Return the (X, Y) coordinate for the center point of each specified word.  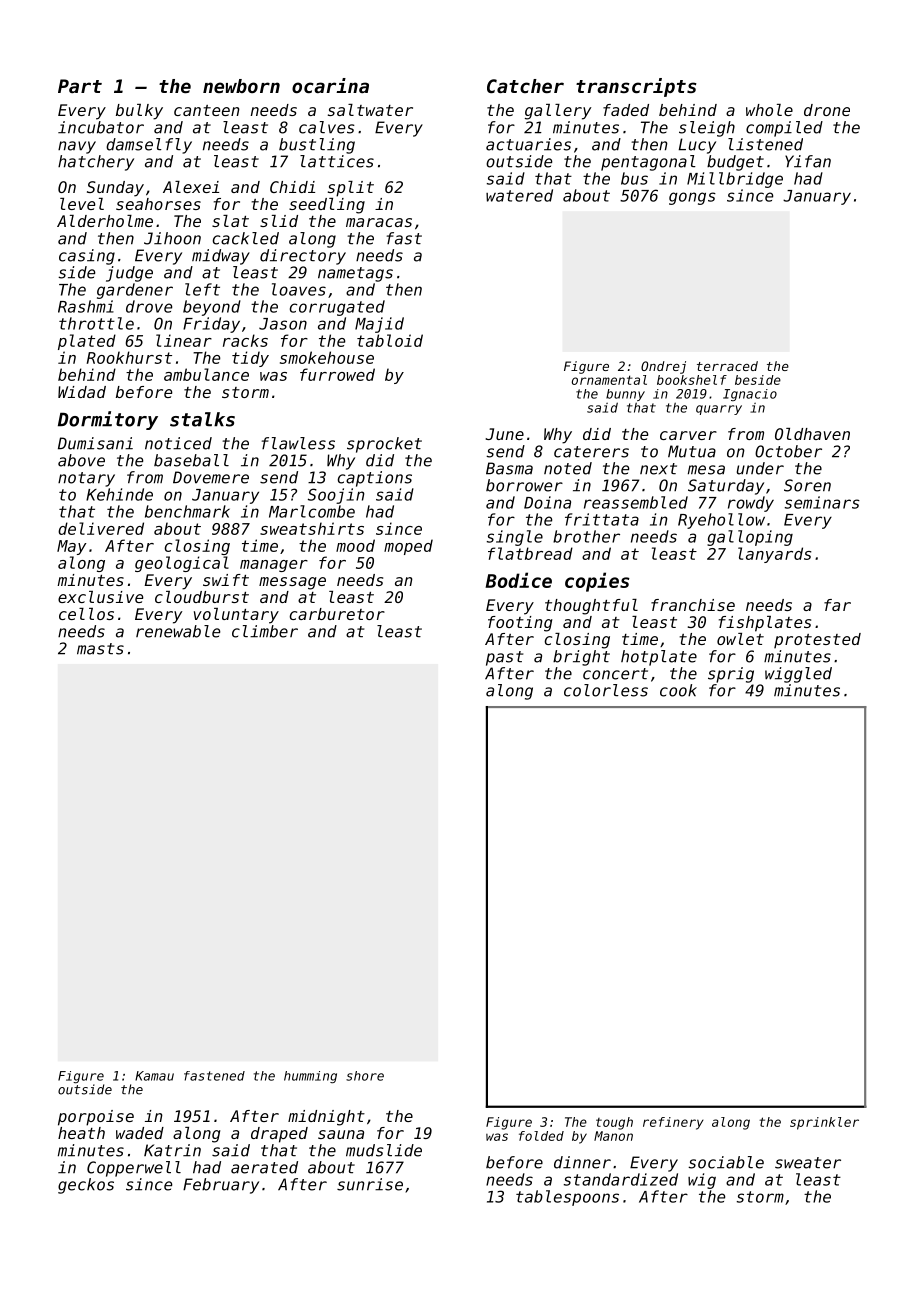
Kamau (154, 1076)
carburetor (337, 614)
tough (614, 1123)
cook (678, 690)
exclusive (101, 597)
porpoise (96, 1118)
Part (80, 86)
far (837, 605)
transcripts (636, 87)
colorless (606, 690)
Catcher (525, 86)
